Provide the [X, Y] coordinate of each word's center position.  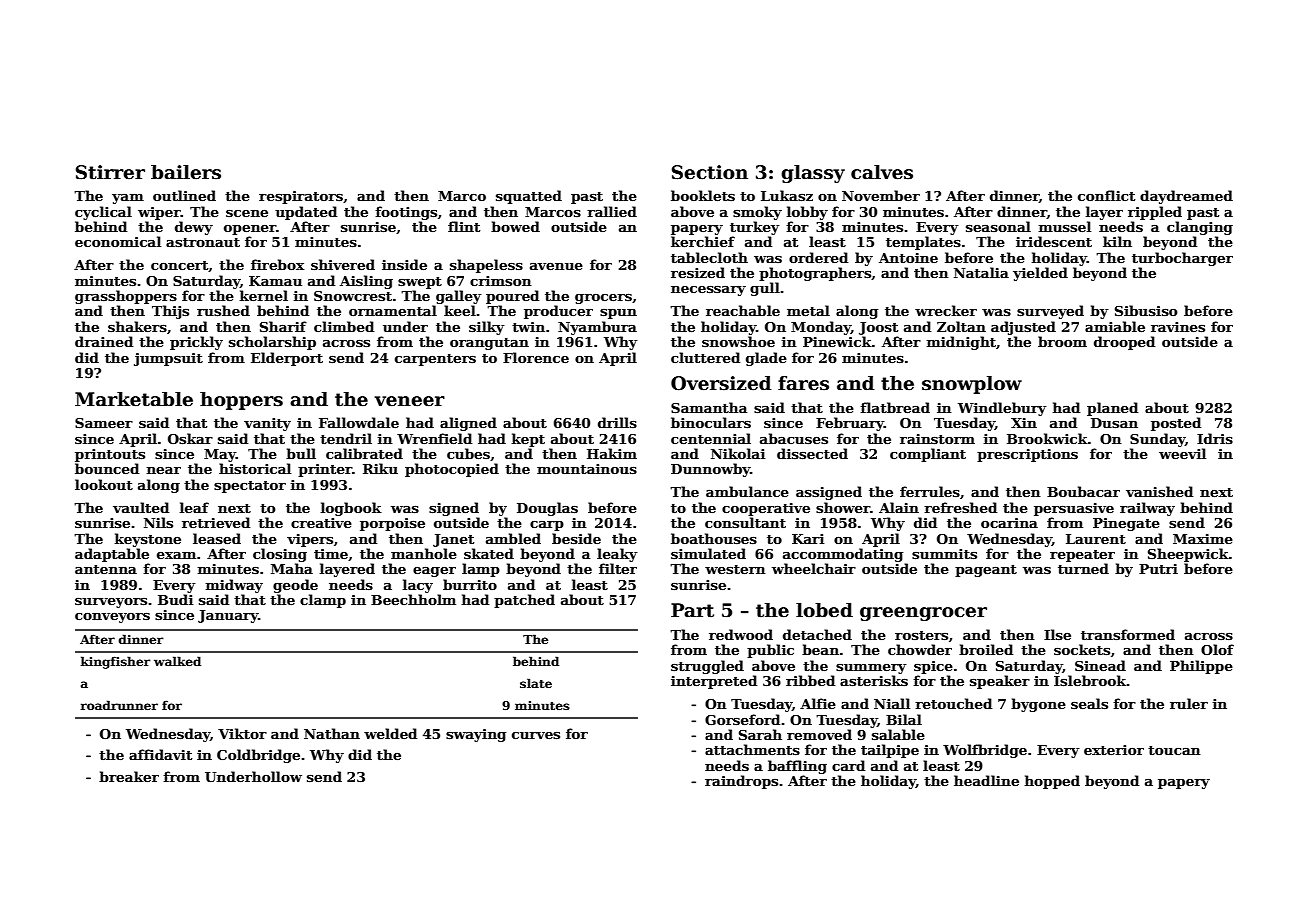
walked [177, 661]
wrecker [946, 310]
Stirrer [110, 172]
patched [524, 601]
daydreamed [1186, 197]
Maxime [1203, 539]
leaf [194, 507]
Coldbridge [258, 756]
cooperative [766, 509]
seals [1089, 703]
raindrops [741, 782]
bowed [515, 226]
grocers [603, 299]
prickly [196, 343]
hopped [1052, 782]
